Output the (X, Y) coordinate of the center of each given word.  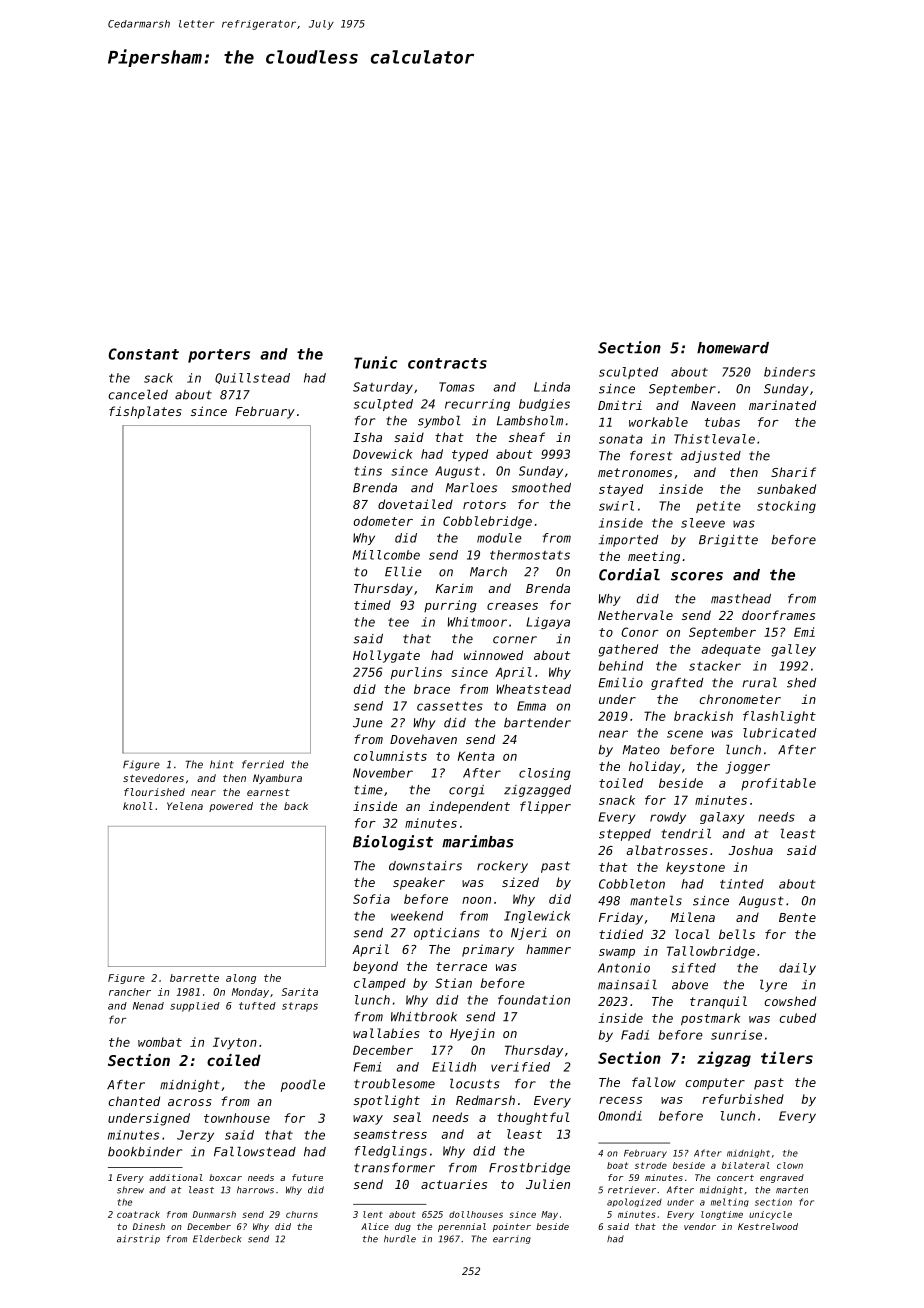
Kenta (476, 756)
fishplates (145, 412)
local (693, 934)
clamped (380, 984)
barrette (194, 978)
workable (658, 422)
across (190, 1102)
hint (222, 764)
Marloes (471, 487)
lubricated (779, 733)
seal (407, 1117)
